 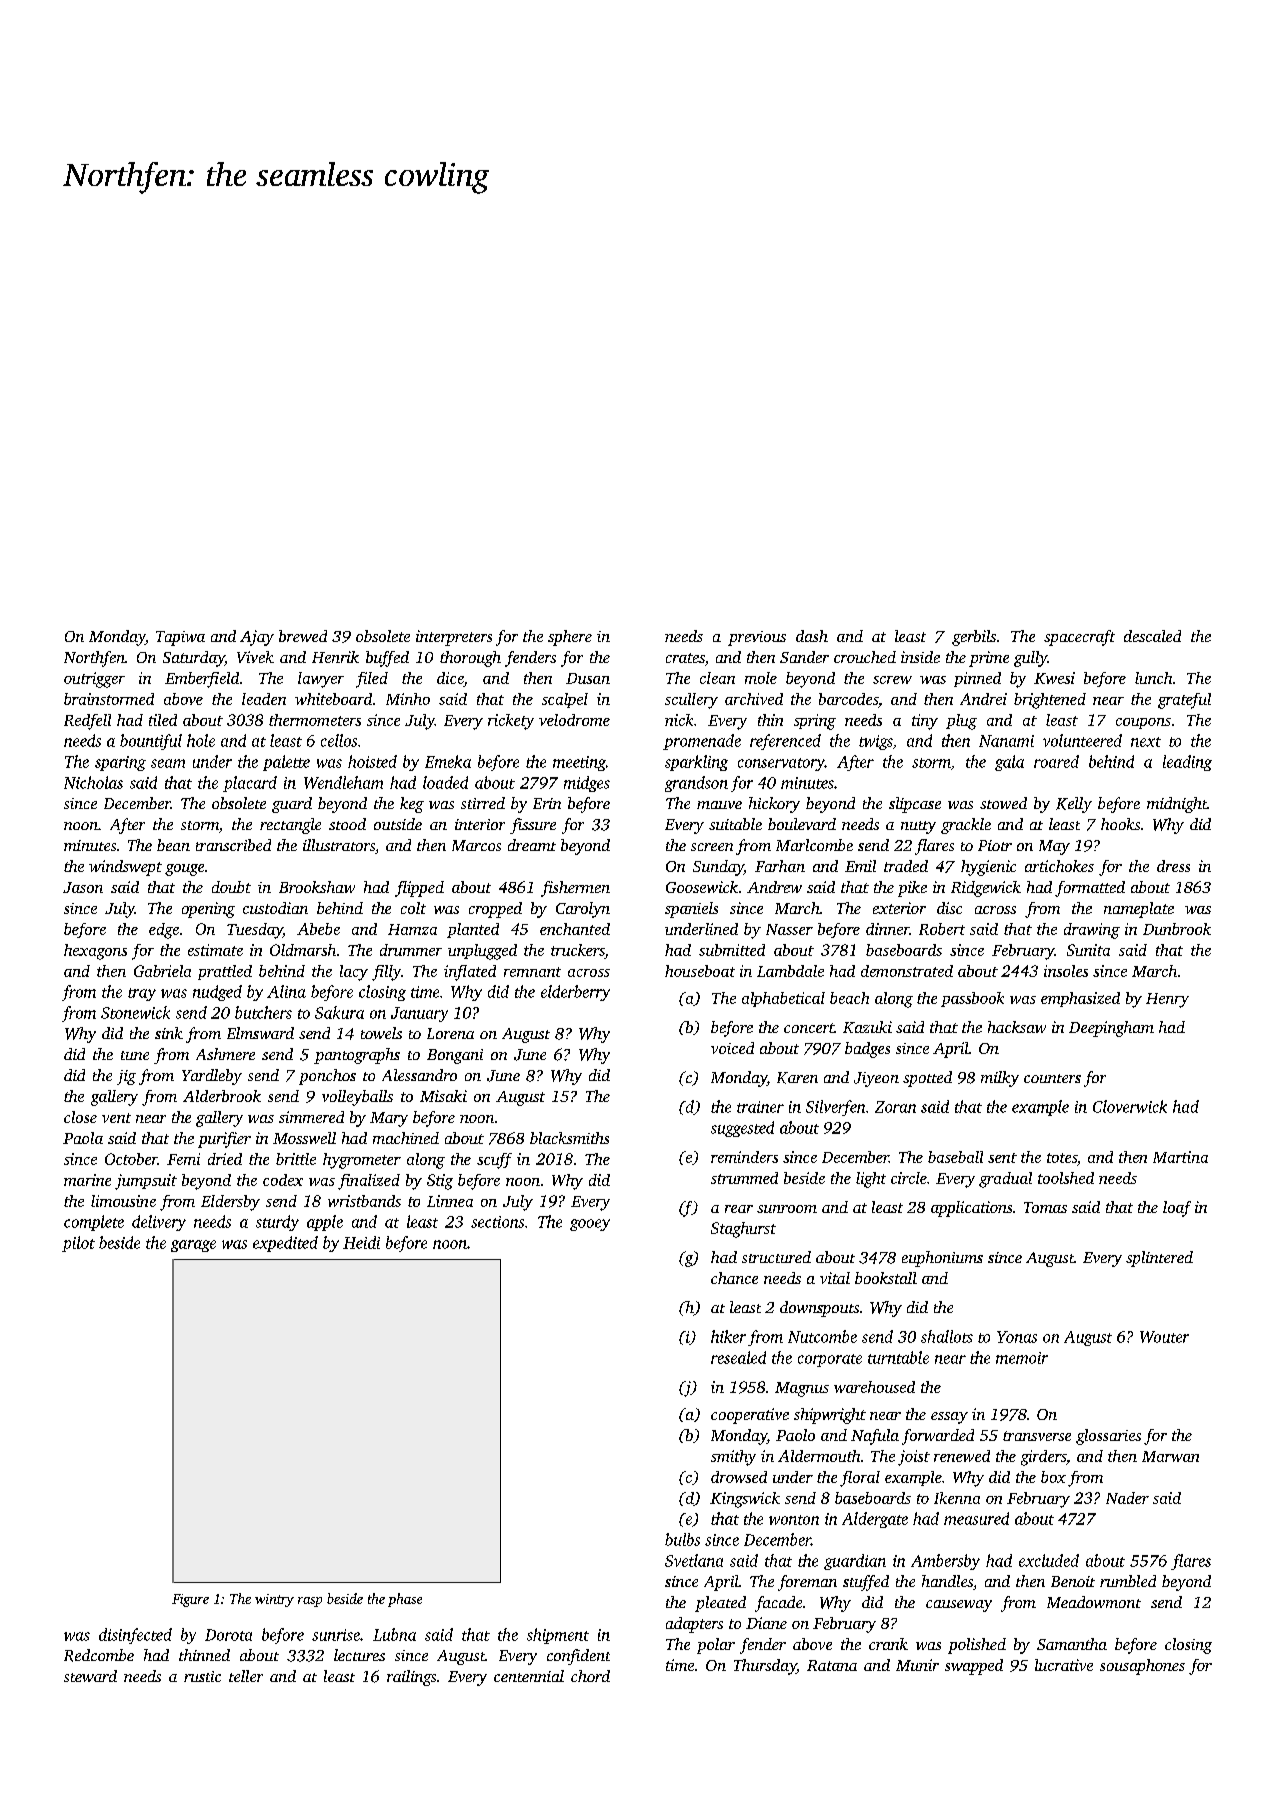 I want to click on dice, so click(x=450, y=679).
